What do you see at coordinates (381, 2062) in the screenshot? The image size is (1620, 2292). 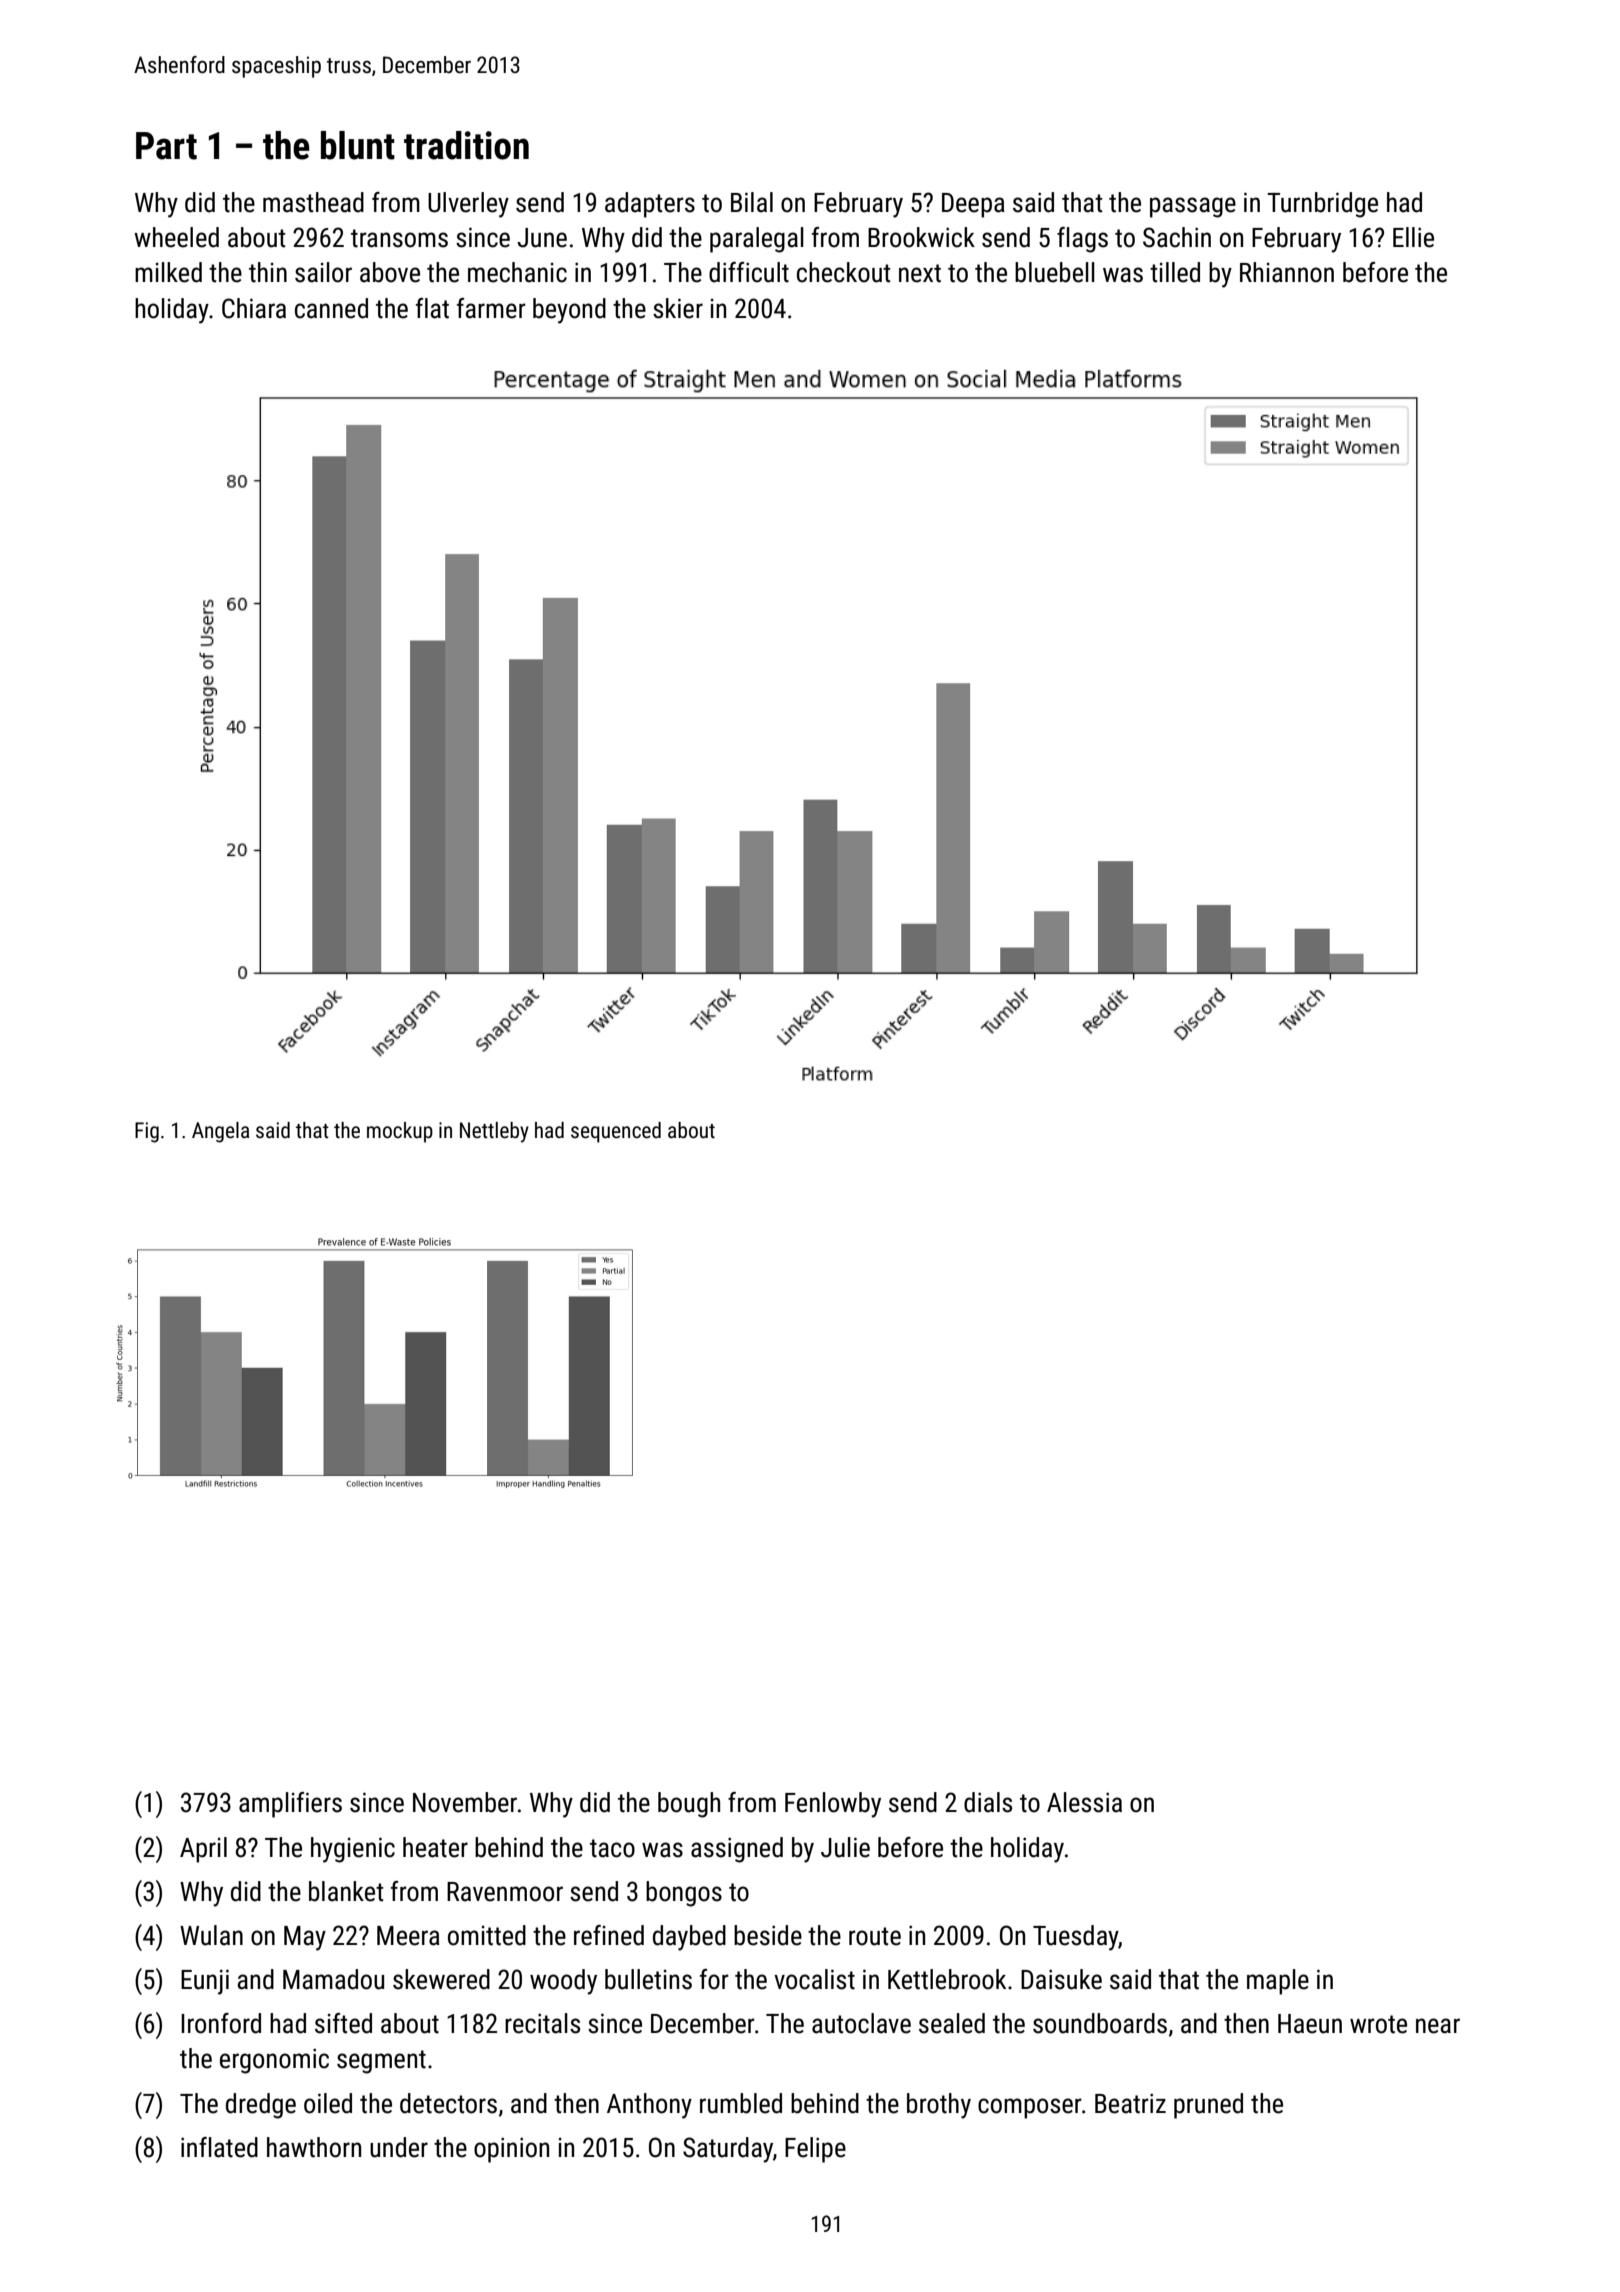 I see `segment` at bounding box center [381, 2062].
